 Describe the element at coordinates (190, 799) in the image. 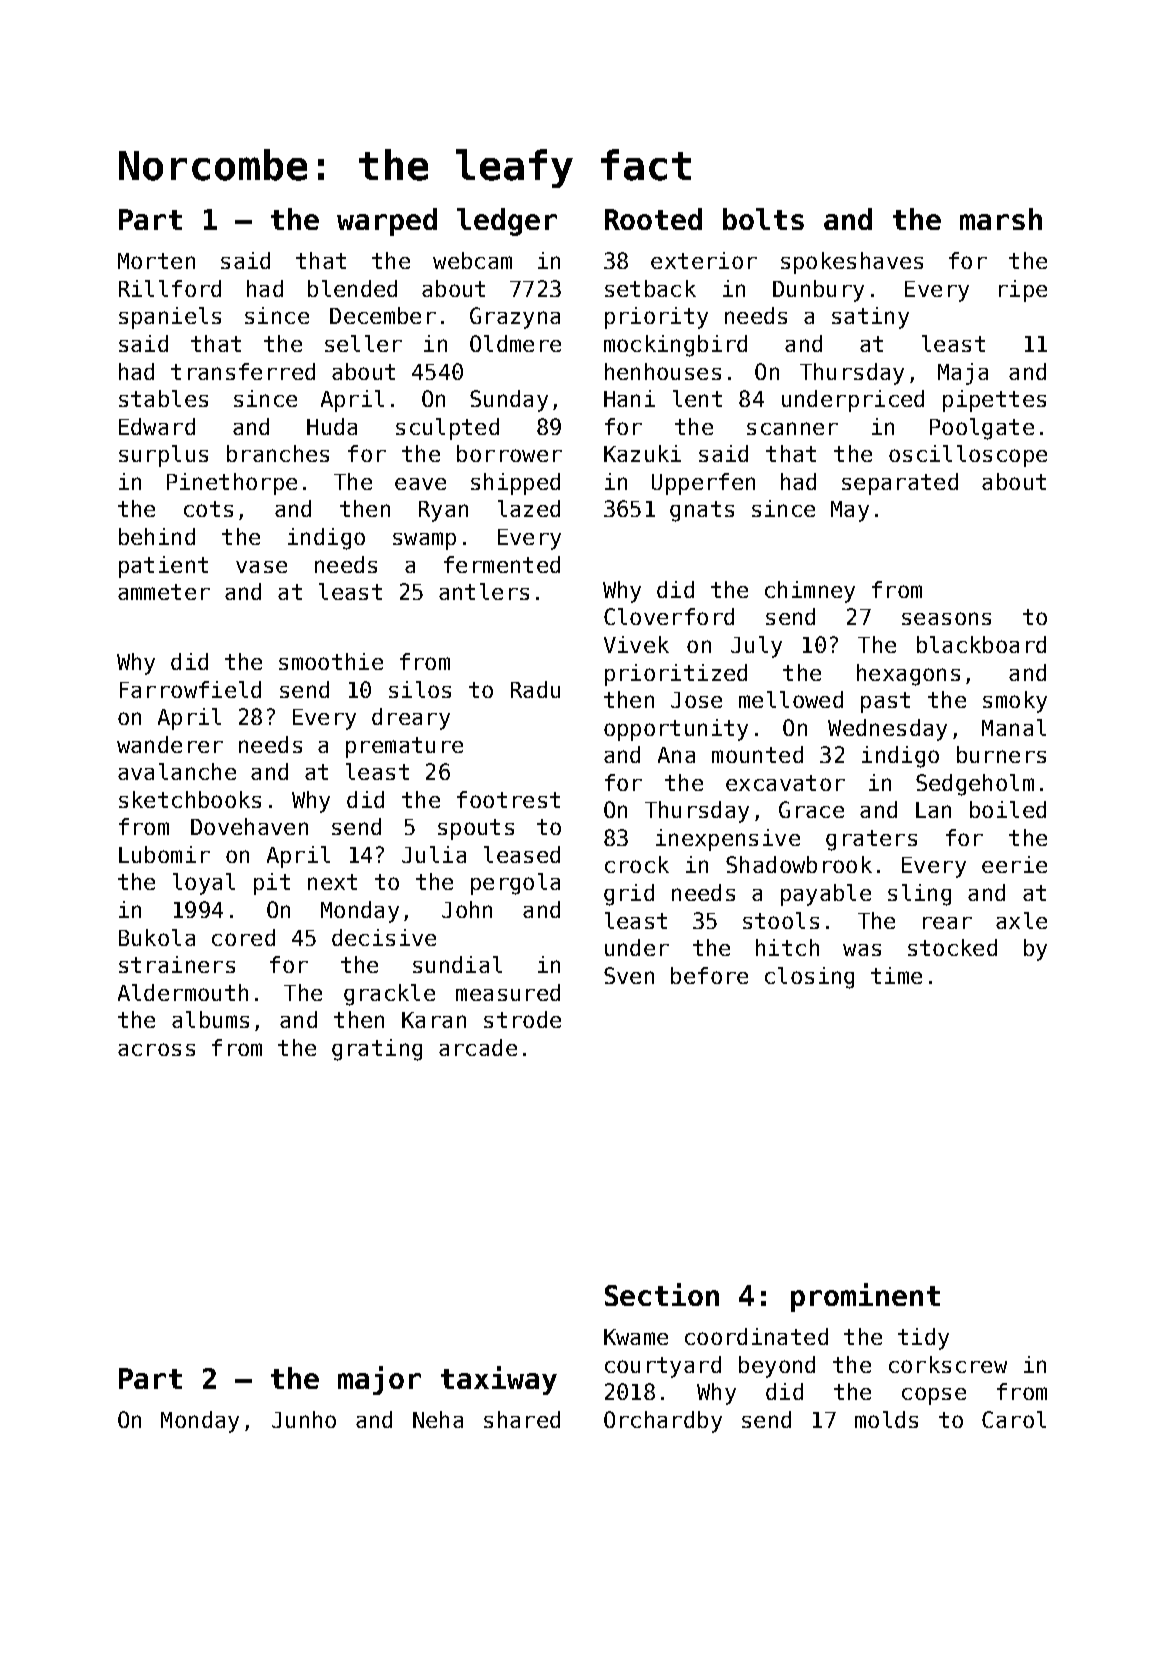

I see `sketchbooks` at that location.
